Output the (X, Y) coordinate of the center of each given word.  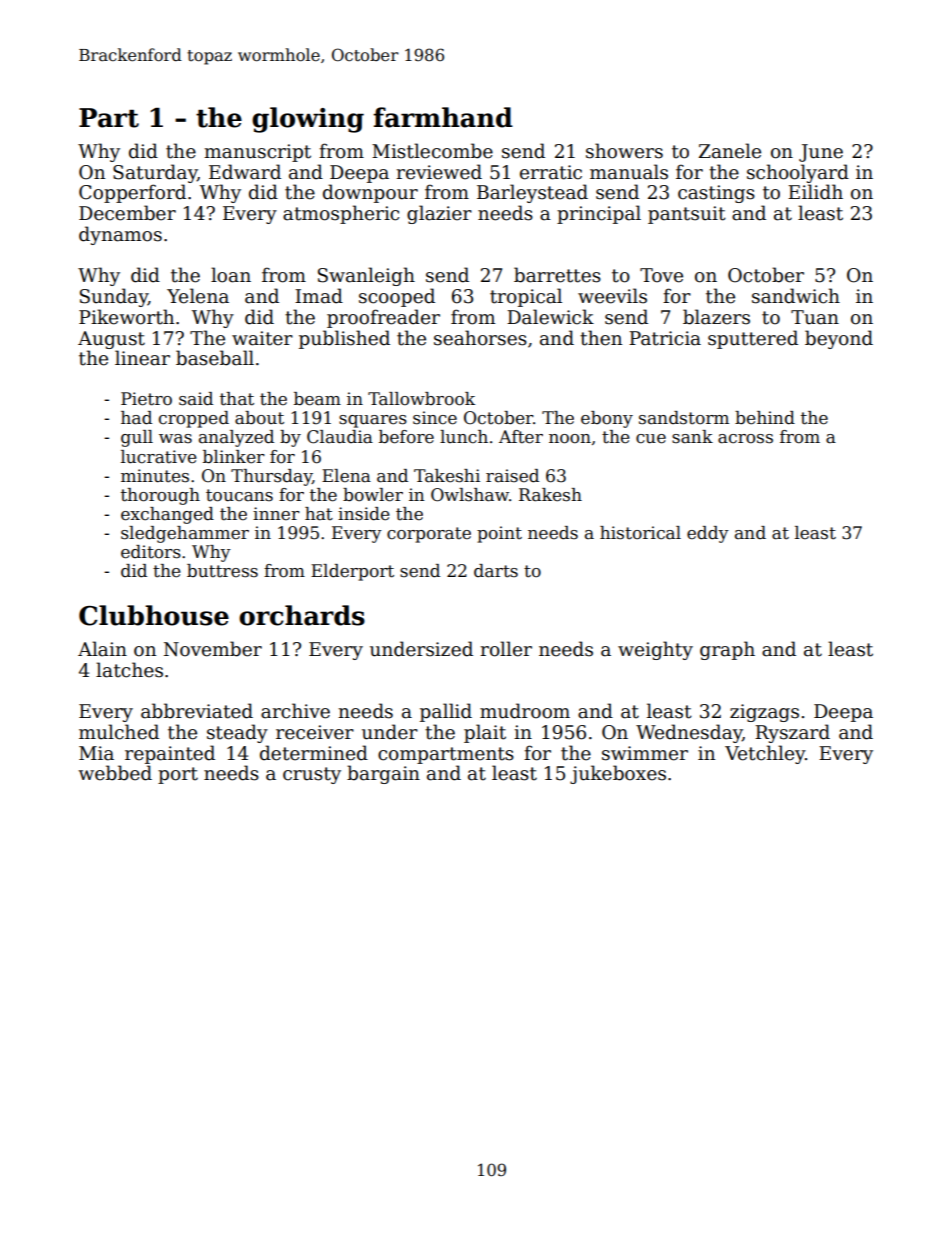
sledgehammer (185, 534)
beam (317, 399)
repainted (170, 754)
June (821, 153)
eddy (708, 534)
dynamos (120, 235)
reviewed (439, 172)
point (499, 534)
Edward (245, 172)
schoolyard (798, 173)
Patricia (665, 338)
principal (599, 214)
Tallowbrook (421, 399)
